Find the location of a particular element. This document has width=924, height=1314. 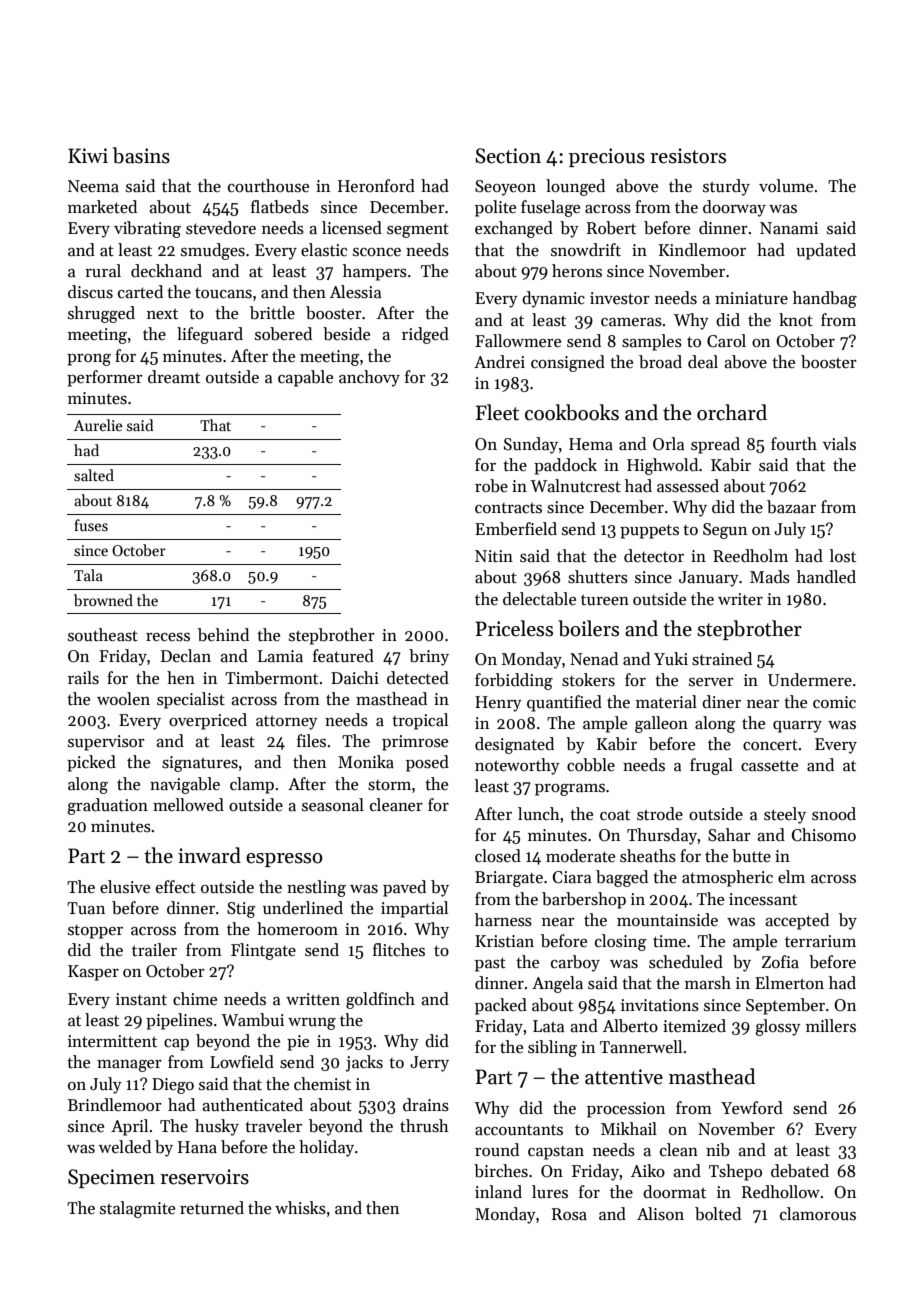

Wambui is located at coordinates (252, 1020).
